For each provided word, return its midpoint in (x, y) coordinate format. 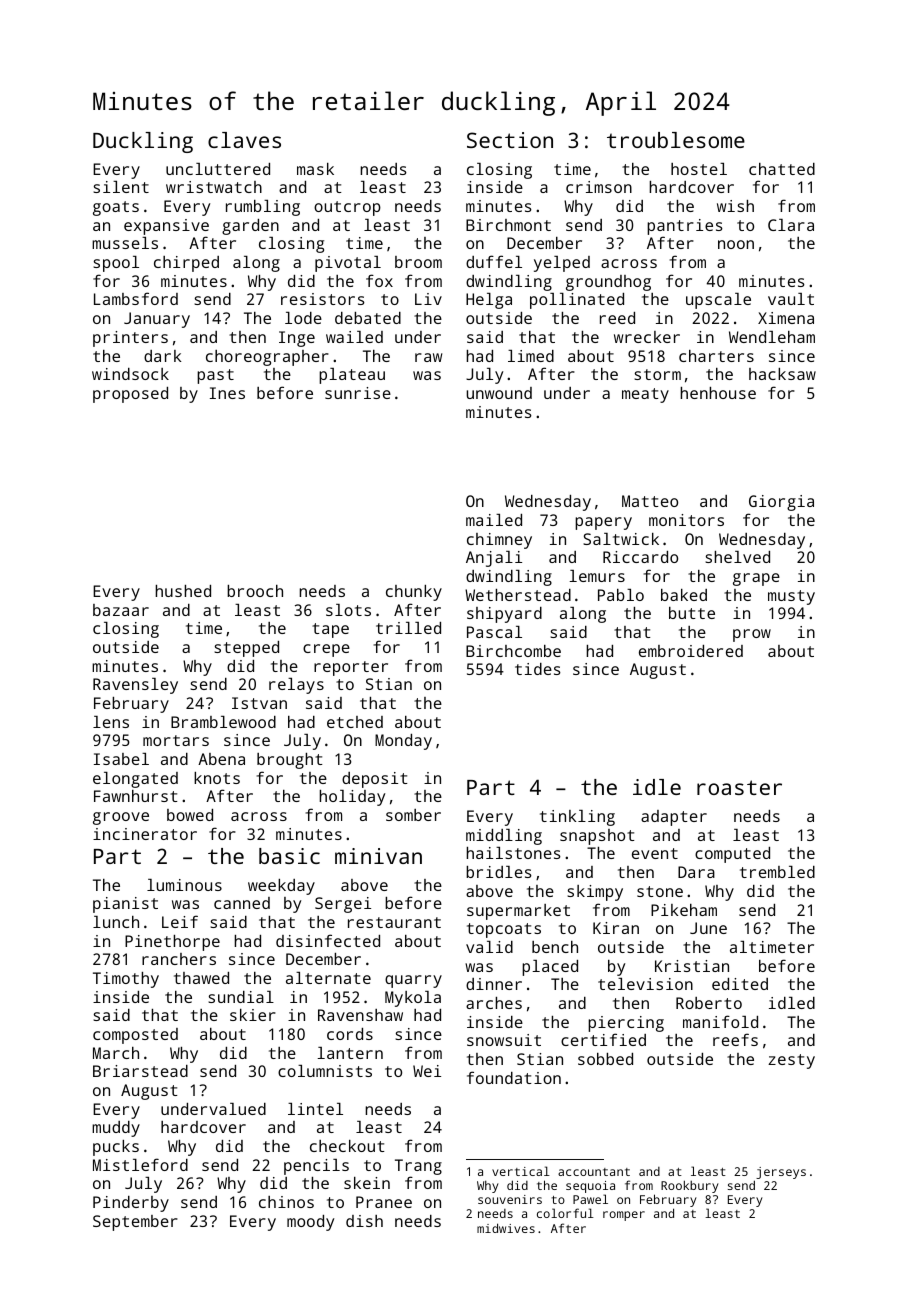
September (135, 1223)
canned (242, 903)
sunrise (358, 393)
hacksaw (782, 374)
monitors (686, 520)
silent (121, 187)
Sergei (343, 905)
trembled (777, 872)
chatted (782, 169)
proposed (130, 395)
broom (418, 262)
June (708, 928)
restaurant (394, 922)
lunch (116, 922)
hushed (183, 591)
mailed (494, 520)
